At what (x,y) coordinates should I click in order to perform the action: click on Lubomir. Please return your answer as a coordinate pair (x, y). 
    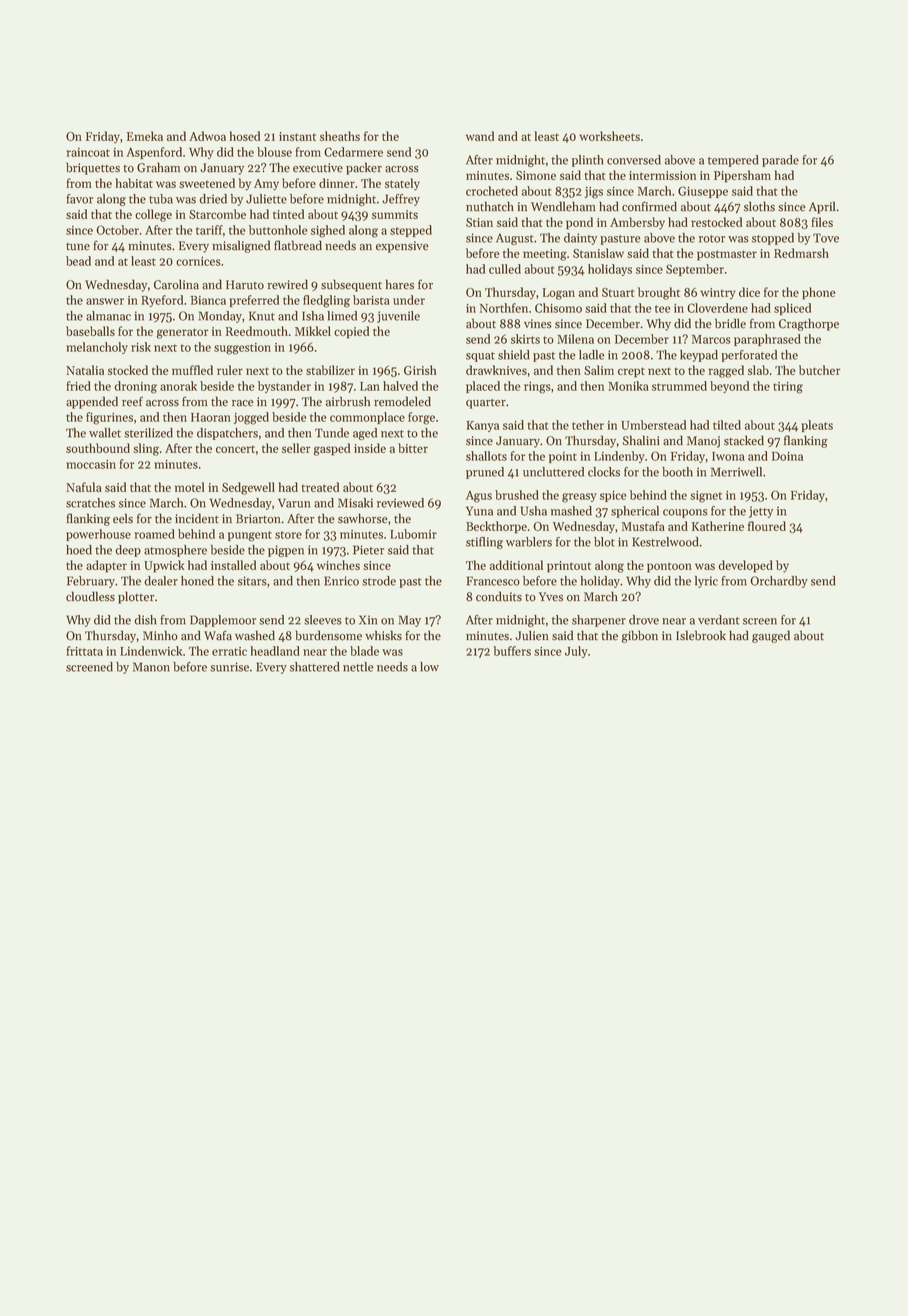
    Looking at the image, I should click on (413, 534).
